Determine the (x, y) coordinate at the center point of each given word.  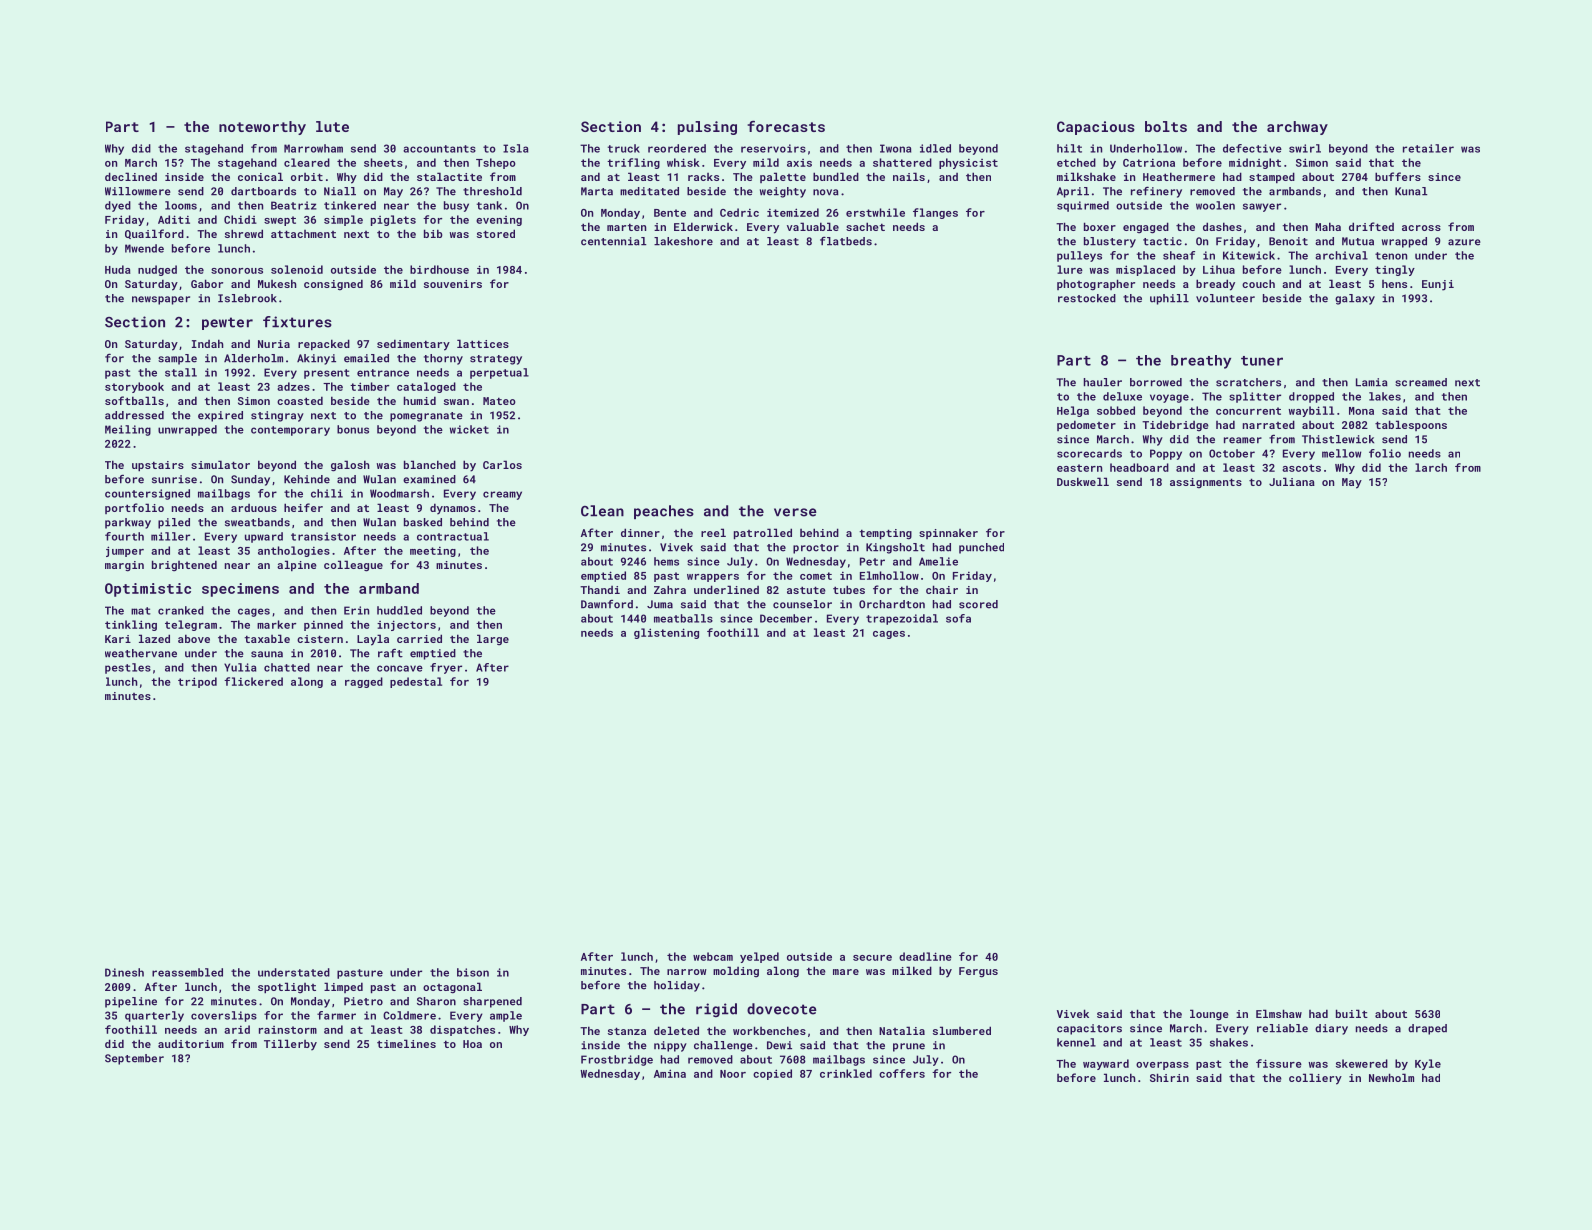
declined (131, 176)
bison (473, 972)
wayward (1106, 1064)
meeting (433, 551)
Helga (1073, 411)
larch (1431, 467)
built (1352, 1013)
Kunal (1411, 191)
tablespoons (1411, 425)
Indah (207, 343)
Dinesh (124, 972)
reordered (677, 148)
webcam (713, 956)
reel (713, 532)
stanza (627, 1031)
